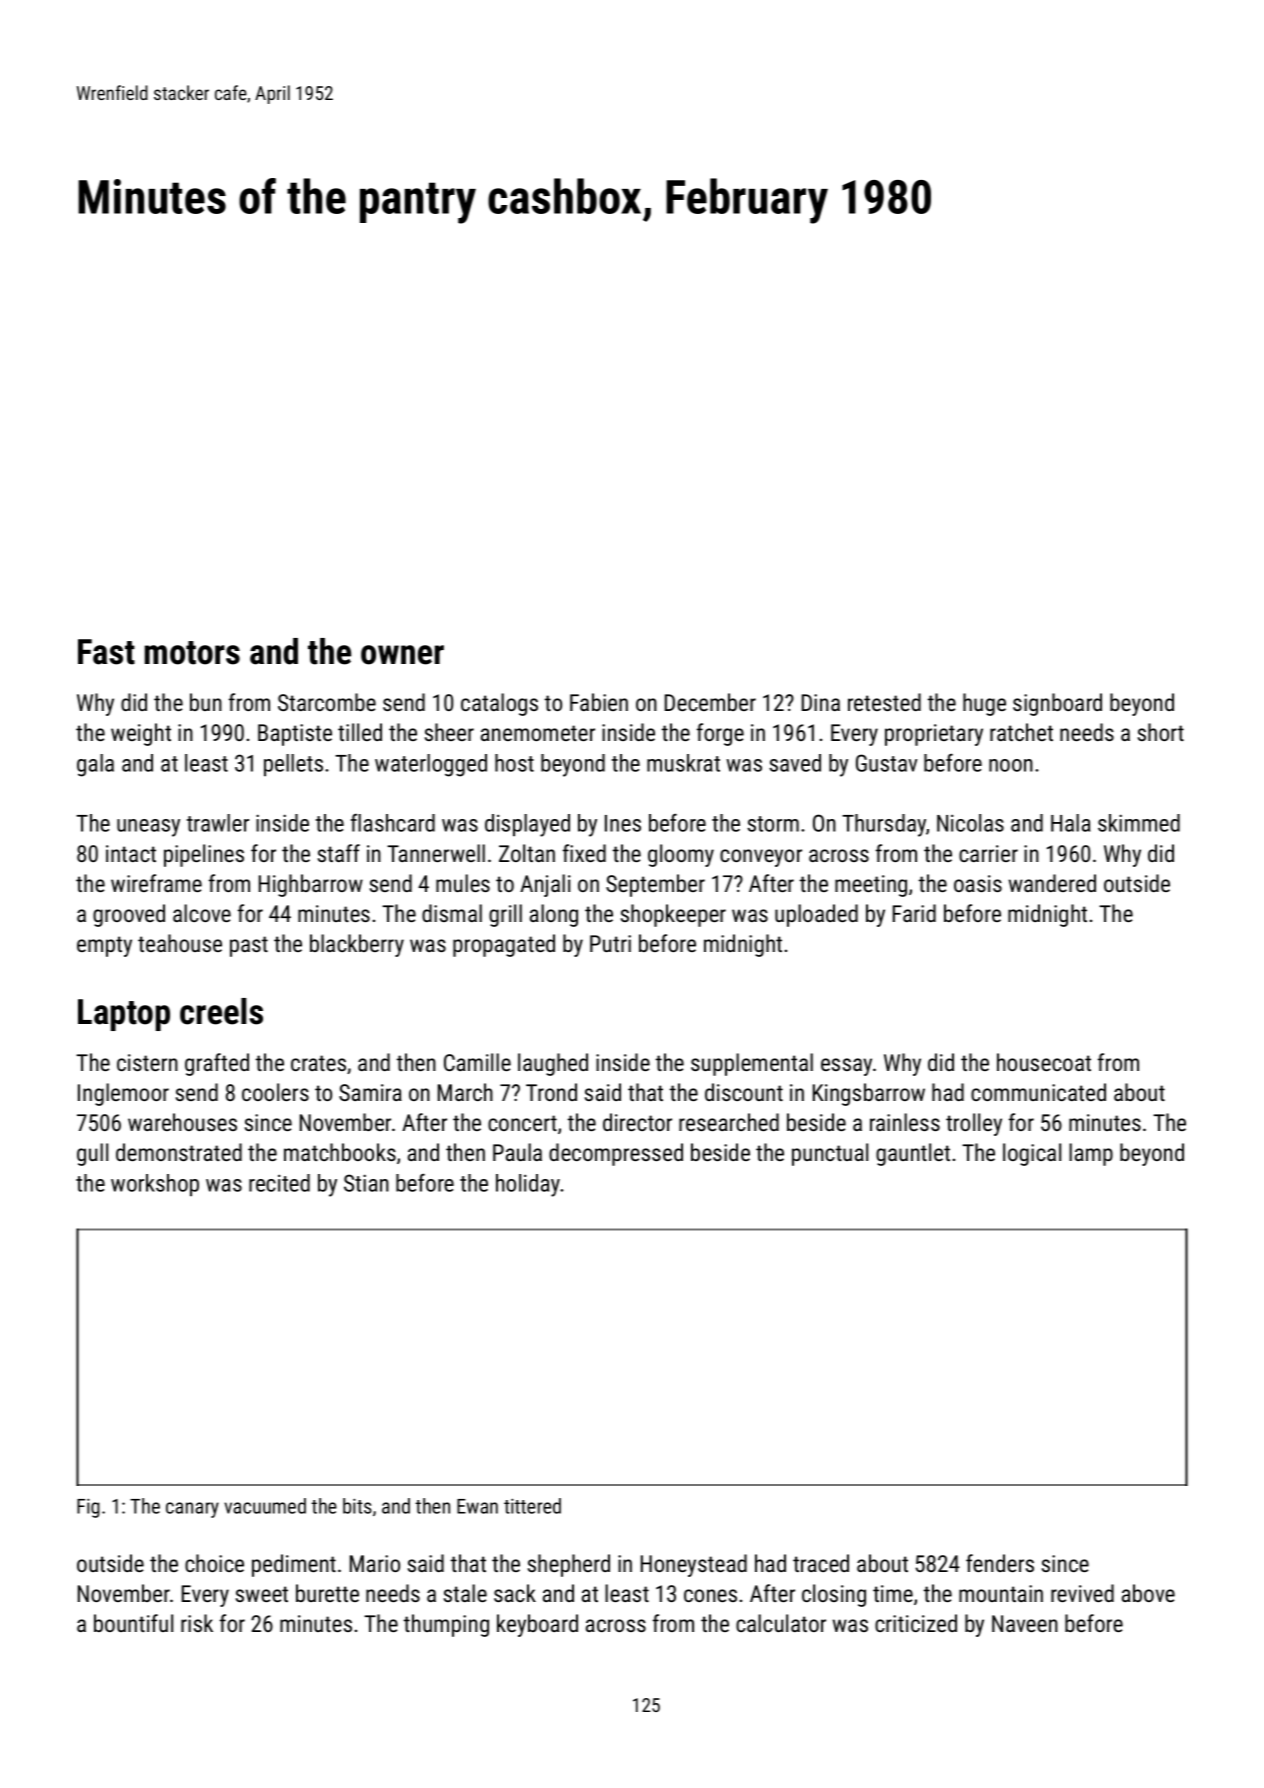 The height and width of the document is (1788, 1264). I want to click on decompressed, so click(616, 1154).
